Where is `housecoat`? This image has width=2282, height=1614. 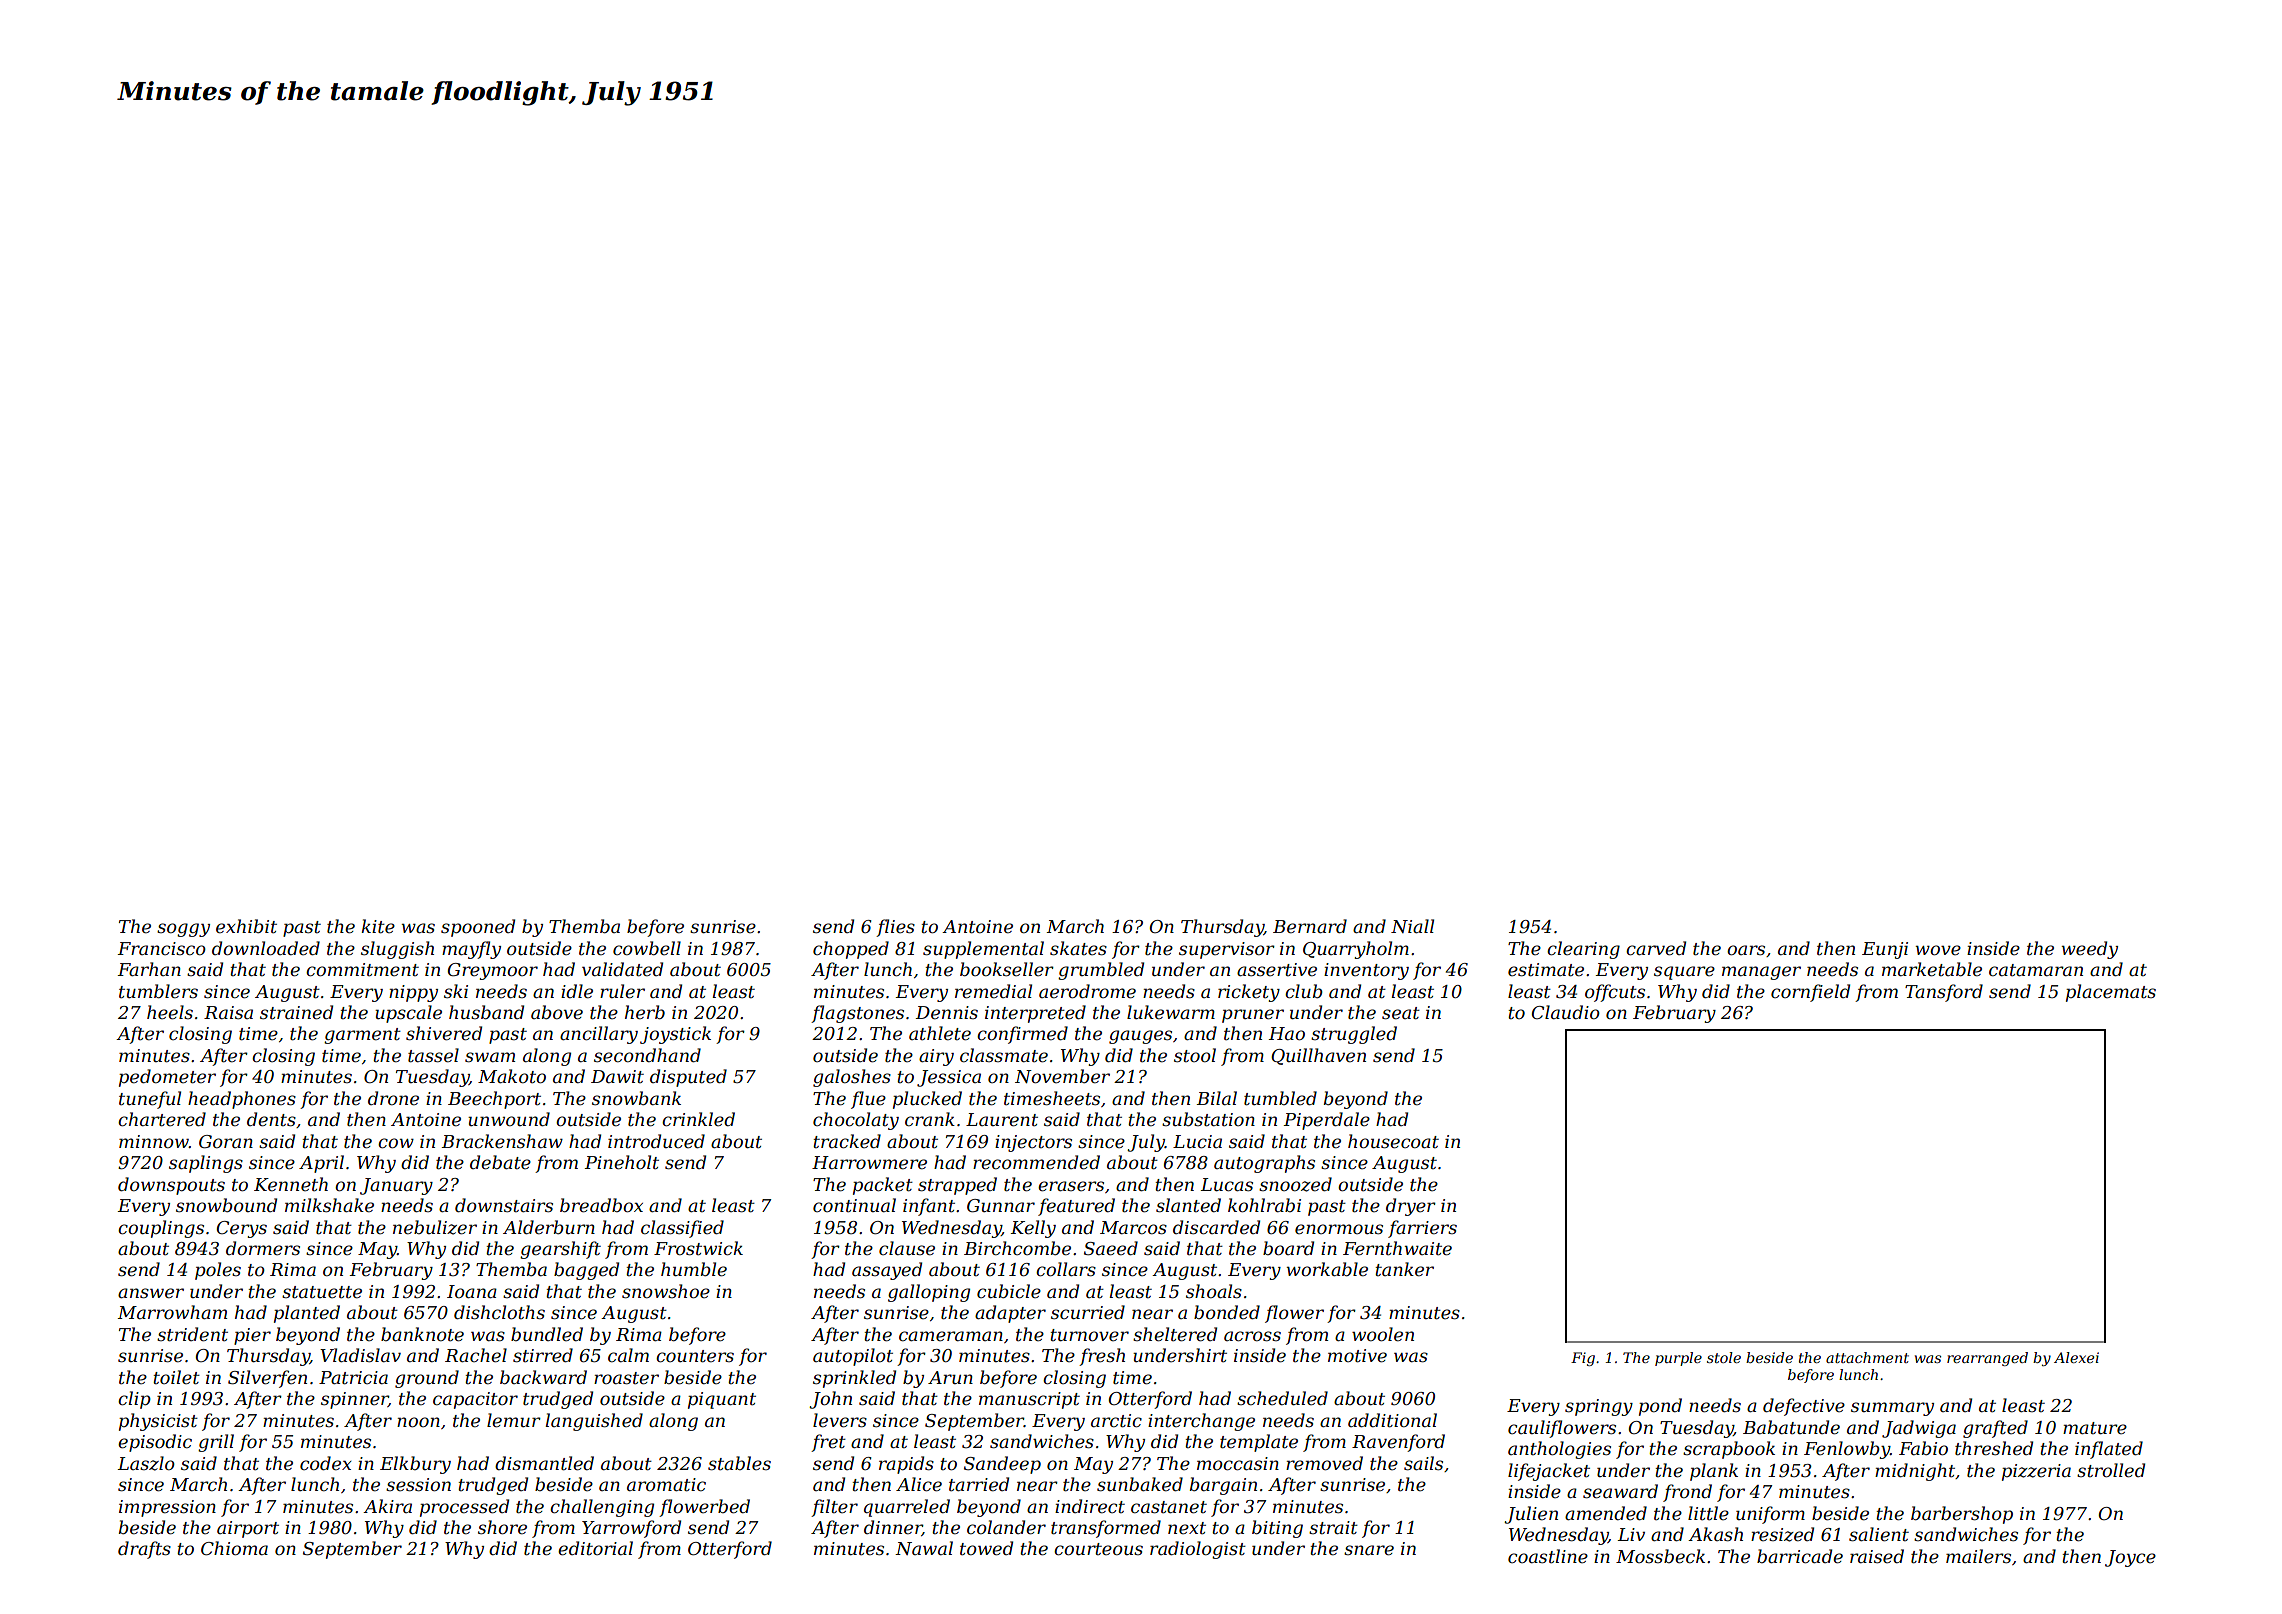 housecoat is located at coordinates (1393, 1141).
